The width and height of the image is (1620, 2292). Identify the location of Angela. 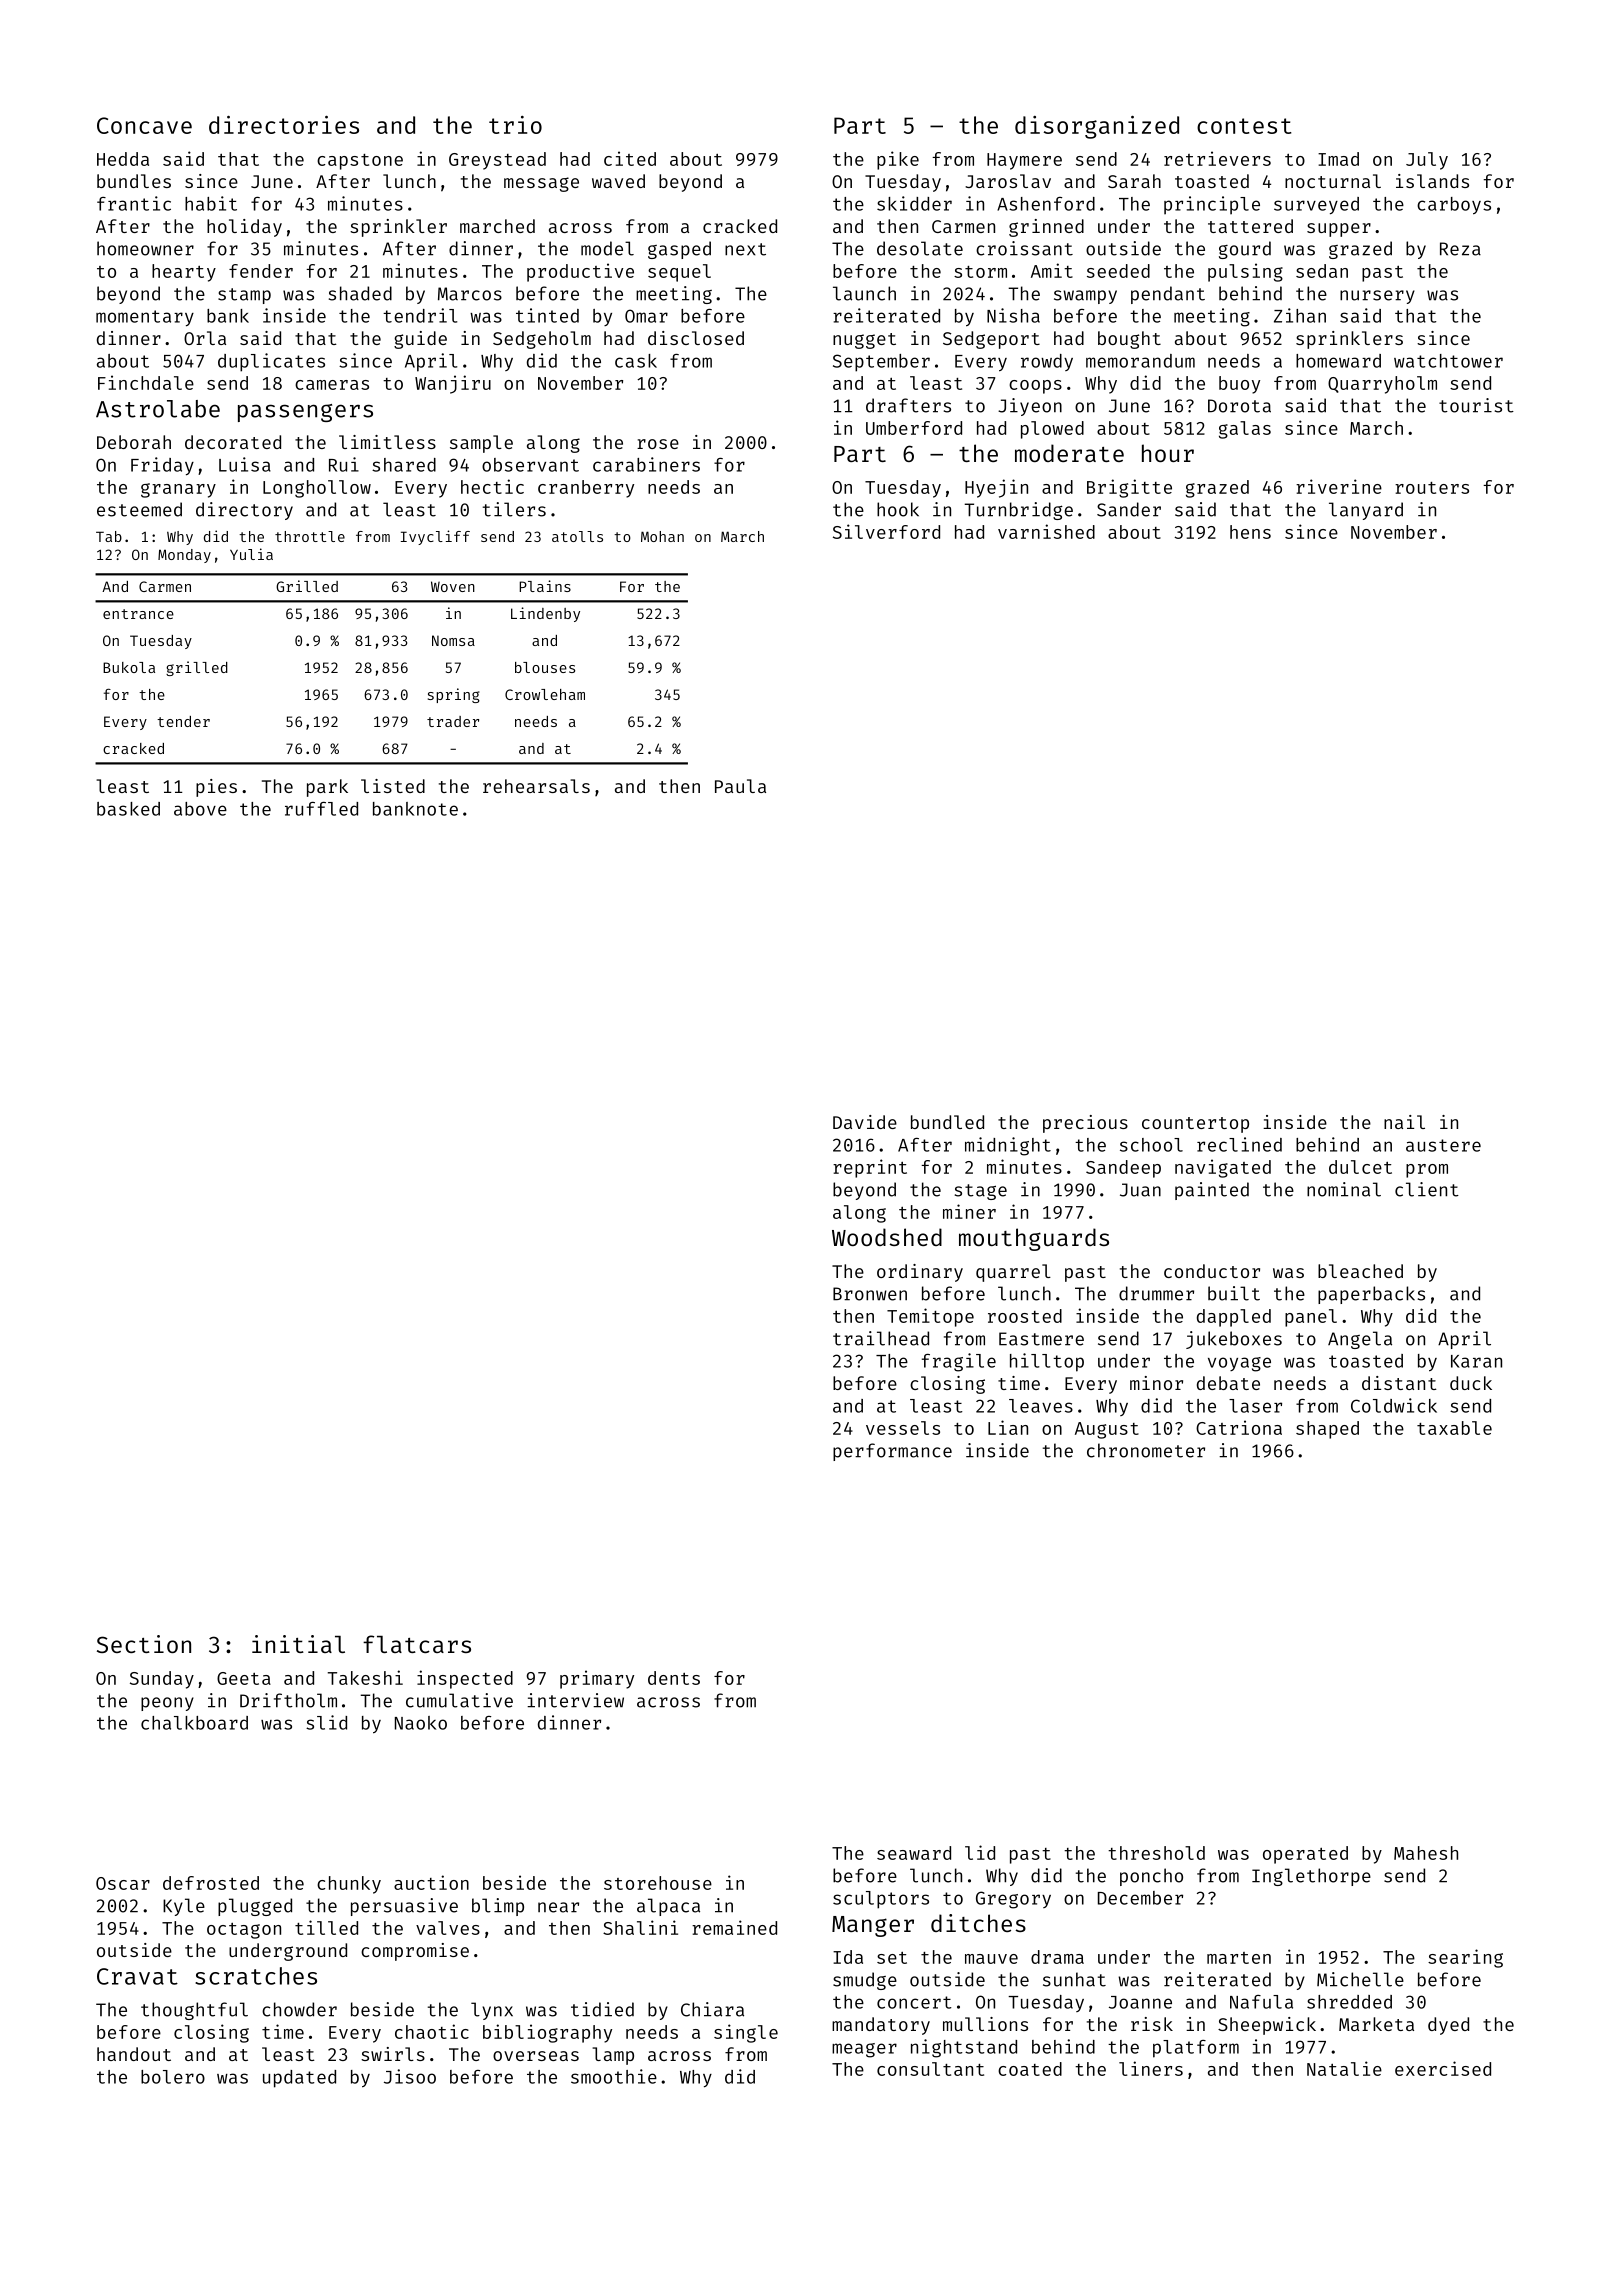
(1360, 1340).
